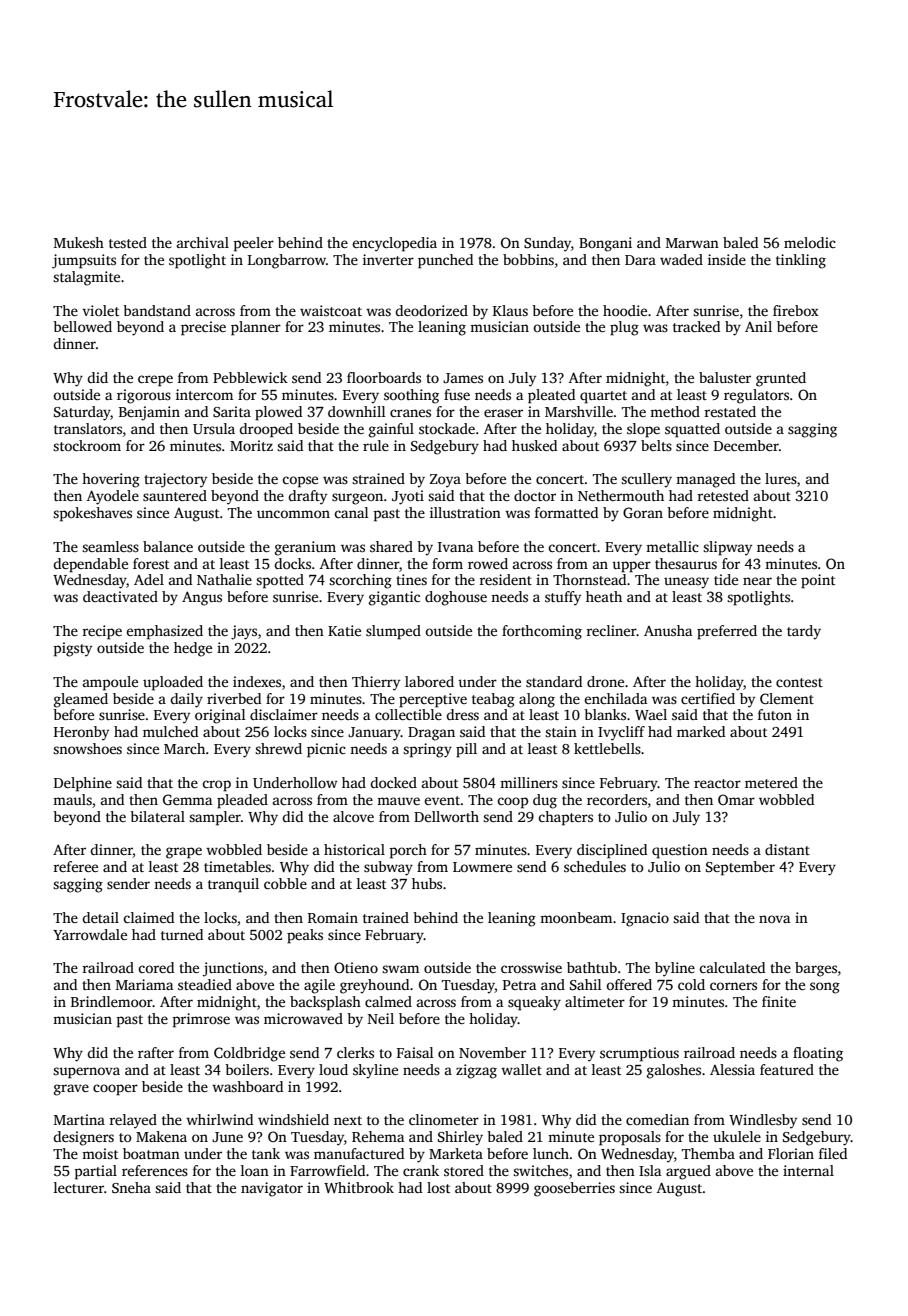  What do you see at coordinates (71, 1090) in the screenshot?
I see `grave` at bounding box center [71, 1090].
